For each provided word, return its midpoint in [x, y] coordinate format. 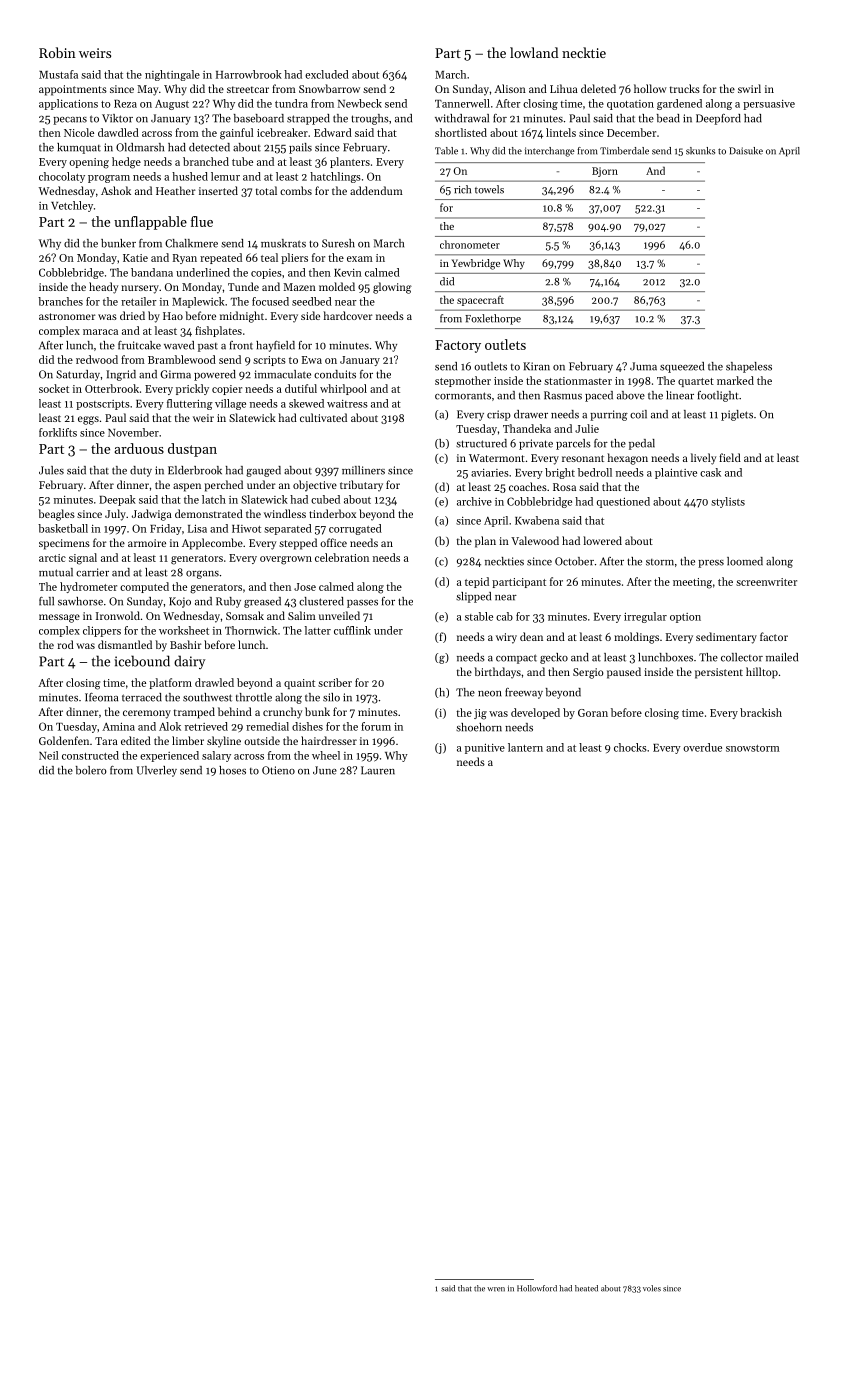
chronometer [470, 244]
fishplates [218, 331]
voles [652, 1288]
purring [609, 415]
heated [586, 1288]
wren [496, 1289]
